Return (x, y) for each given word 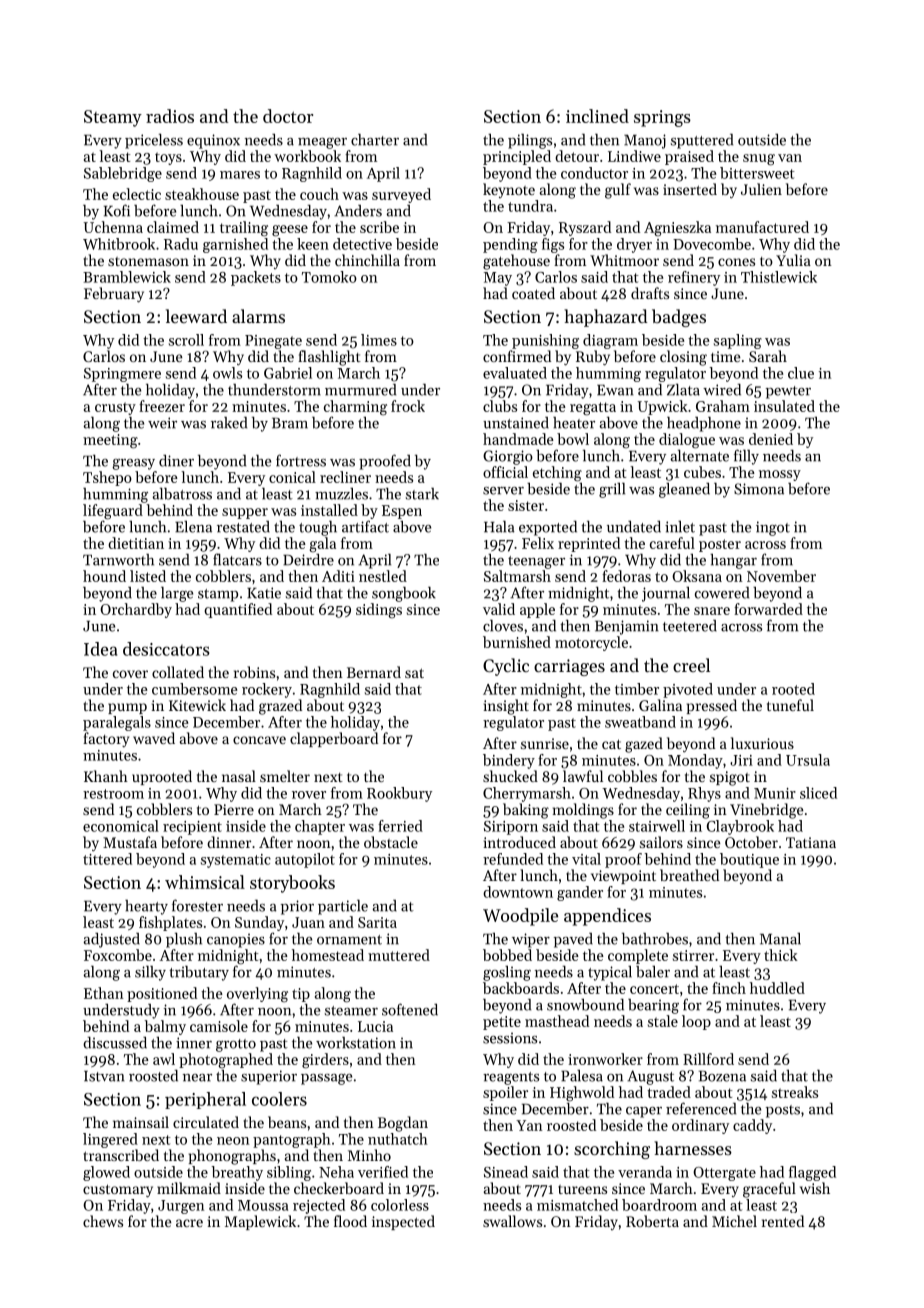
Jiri (741, 760)
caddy (752, 1126)
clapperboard (334, 739)
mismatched (577, 1205)
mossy (780, 475)
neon (233, 1141)
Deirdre (308, 559)
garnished (235, 245)
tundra (530, 206)
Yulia (793, 260)
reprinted (589, 544)
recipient (192, 828)
